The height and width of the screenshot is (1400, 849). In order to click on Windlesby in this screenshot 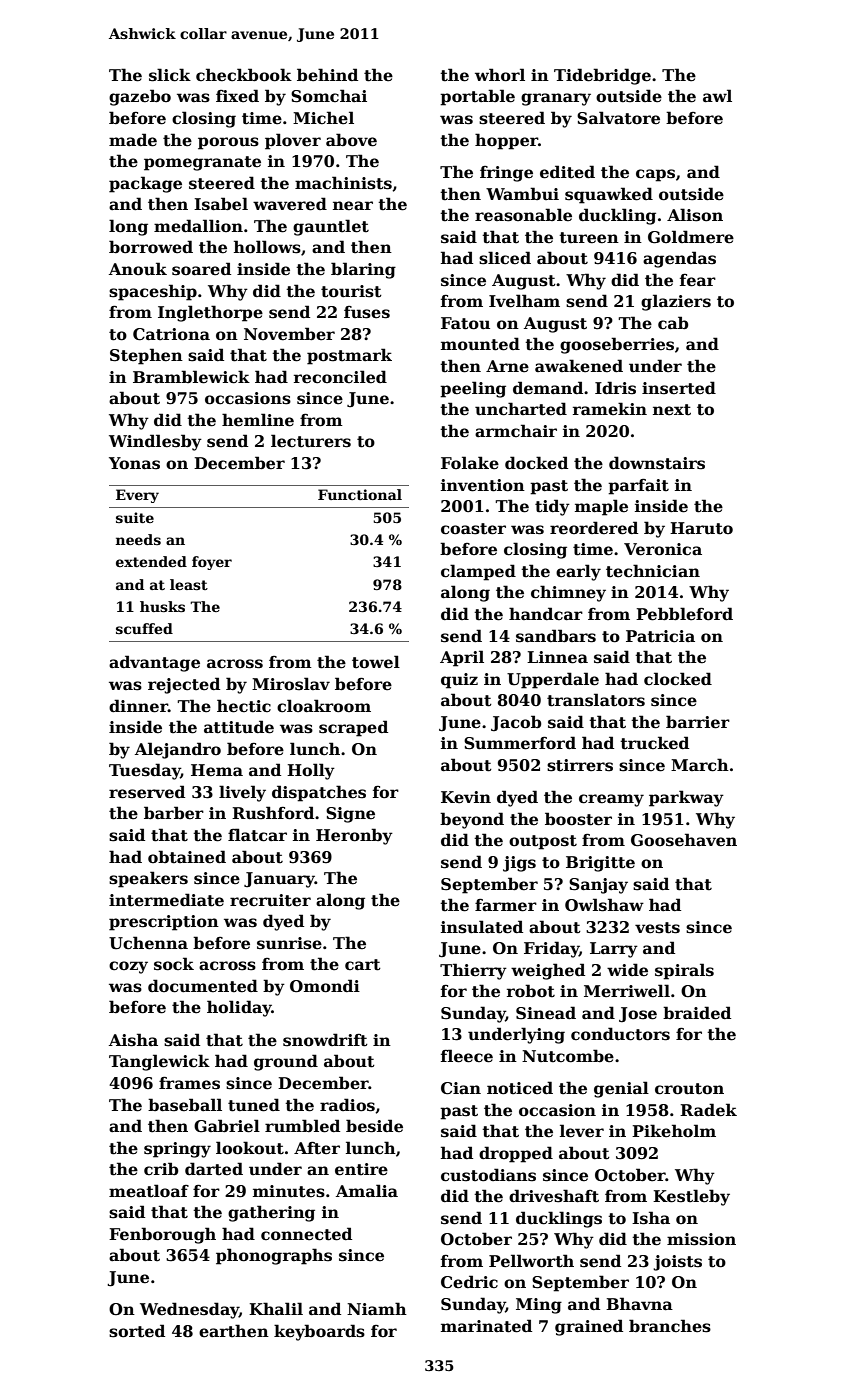, I will do `click(155, 442)`.
